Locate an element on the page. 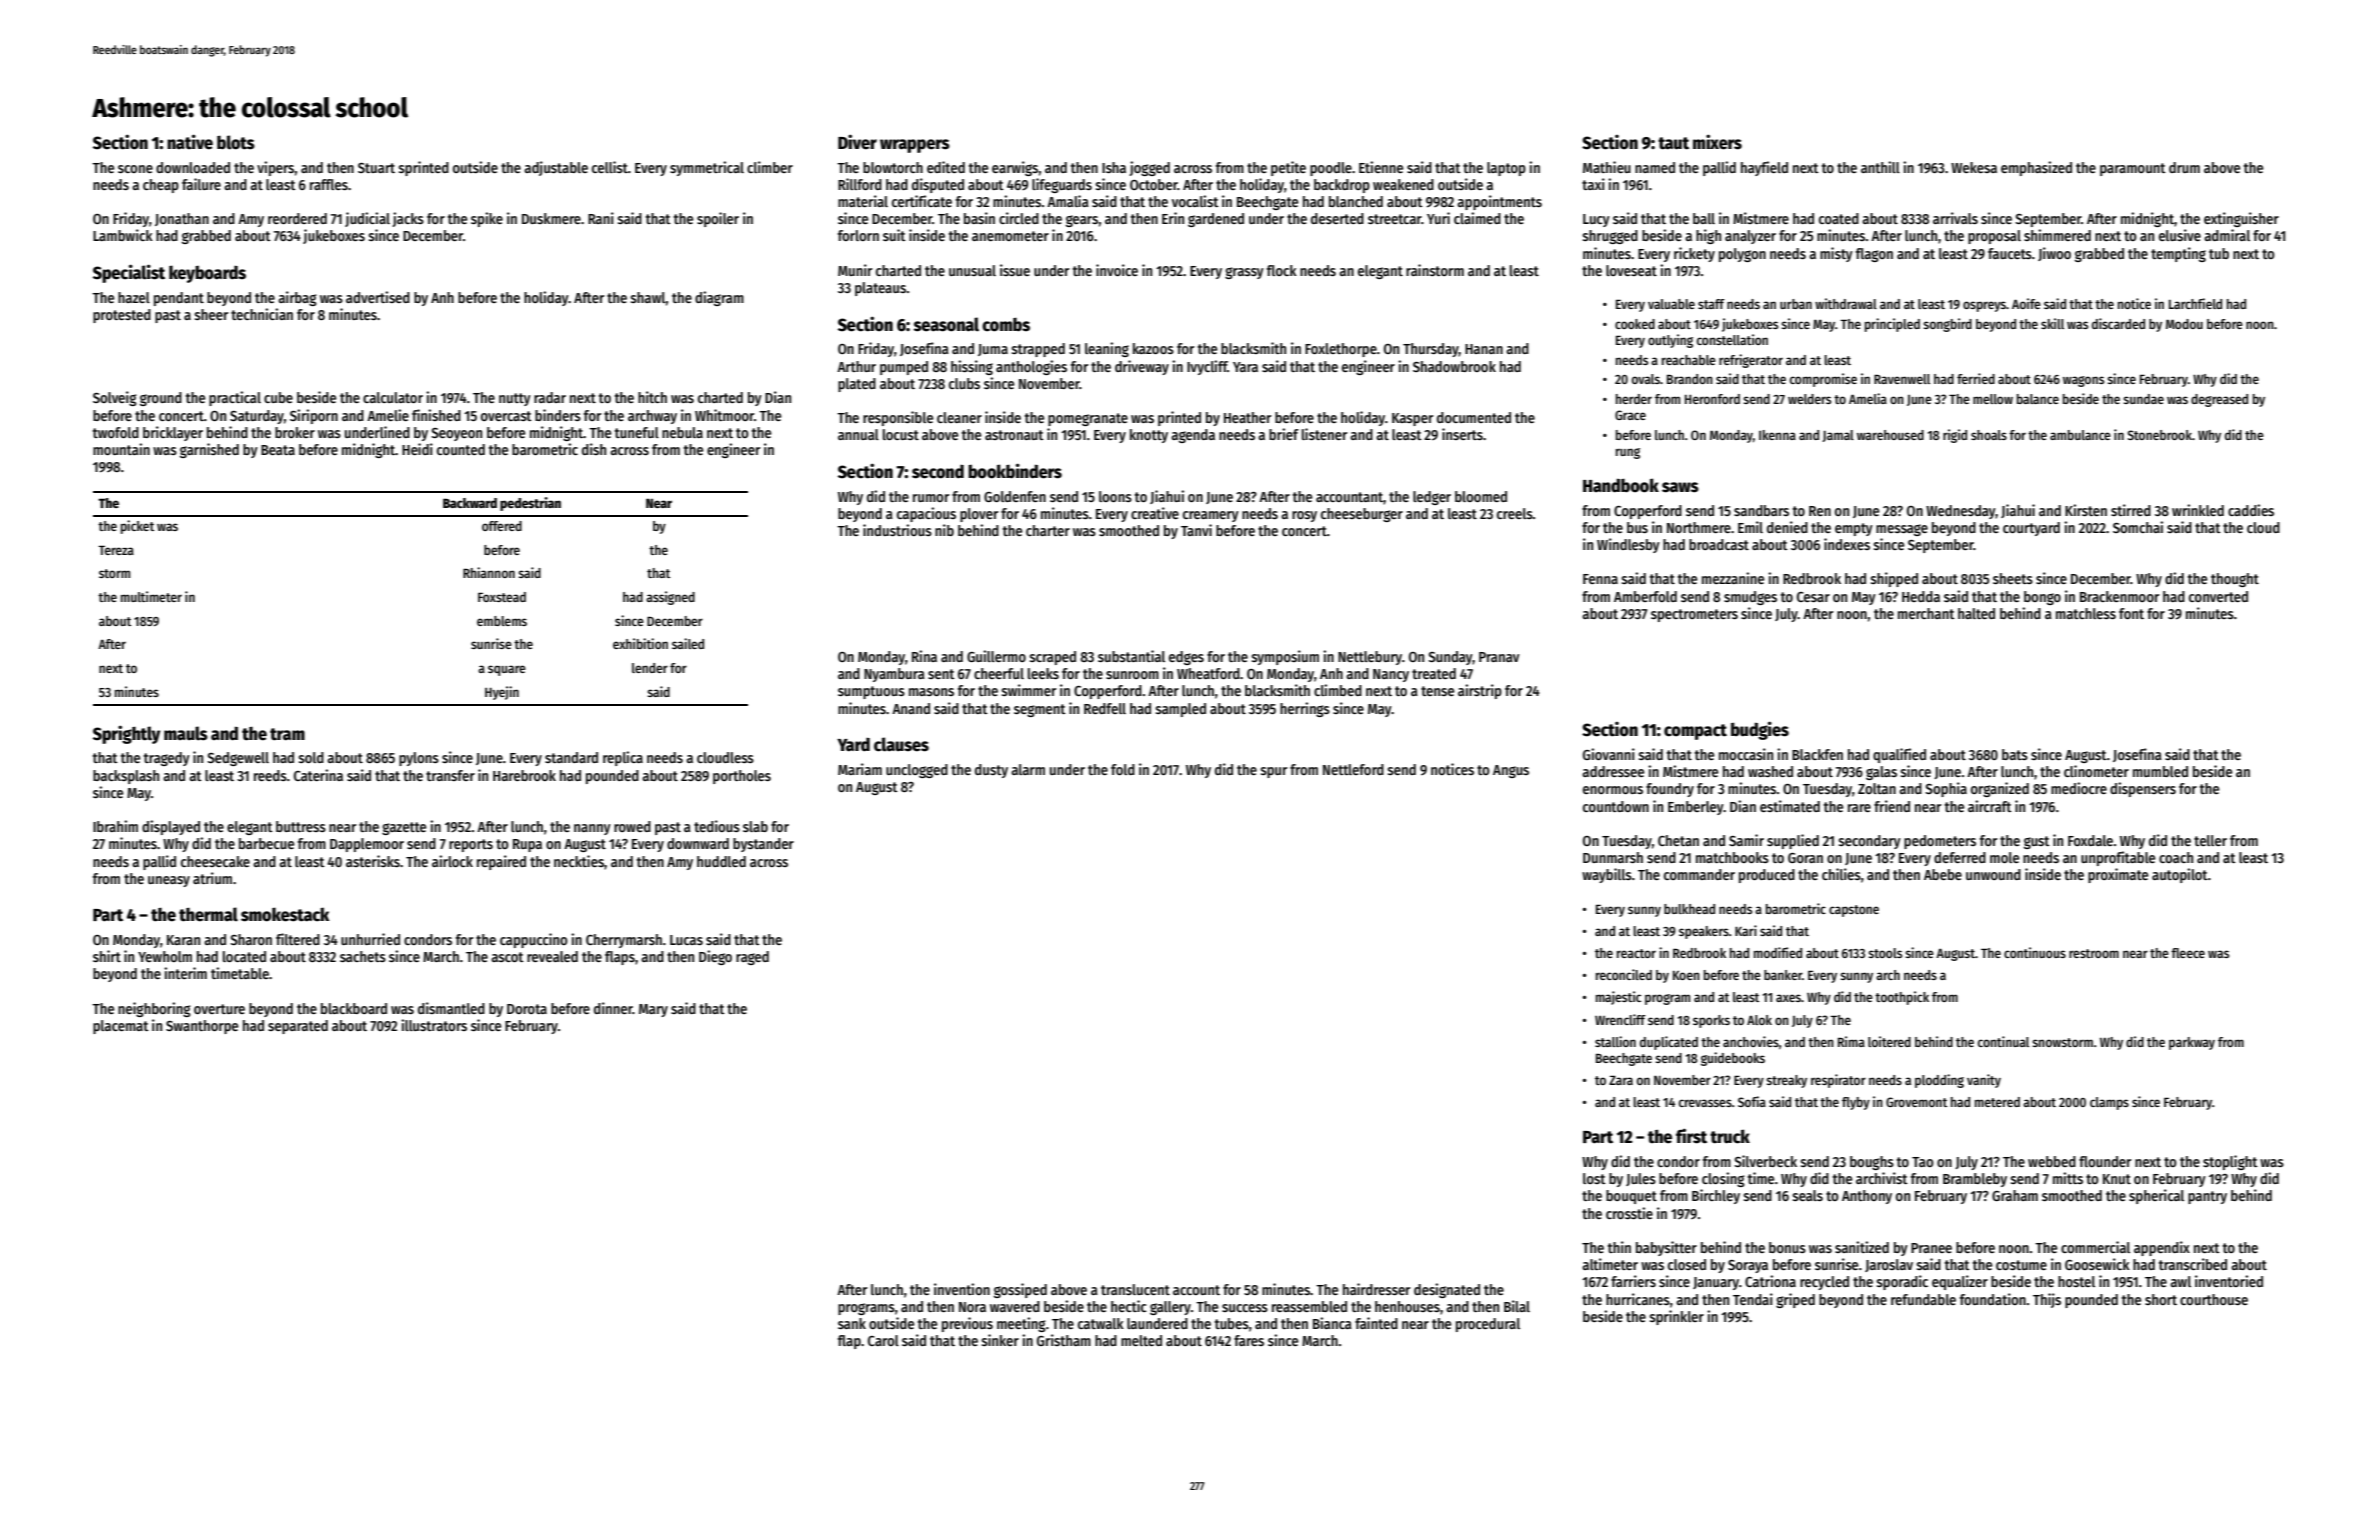  mezzanine is located at coordinates (1733, 578).
